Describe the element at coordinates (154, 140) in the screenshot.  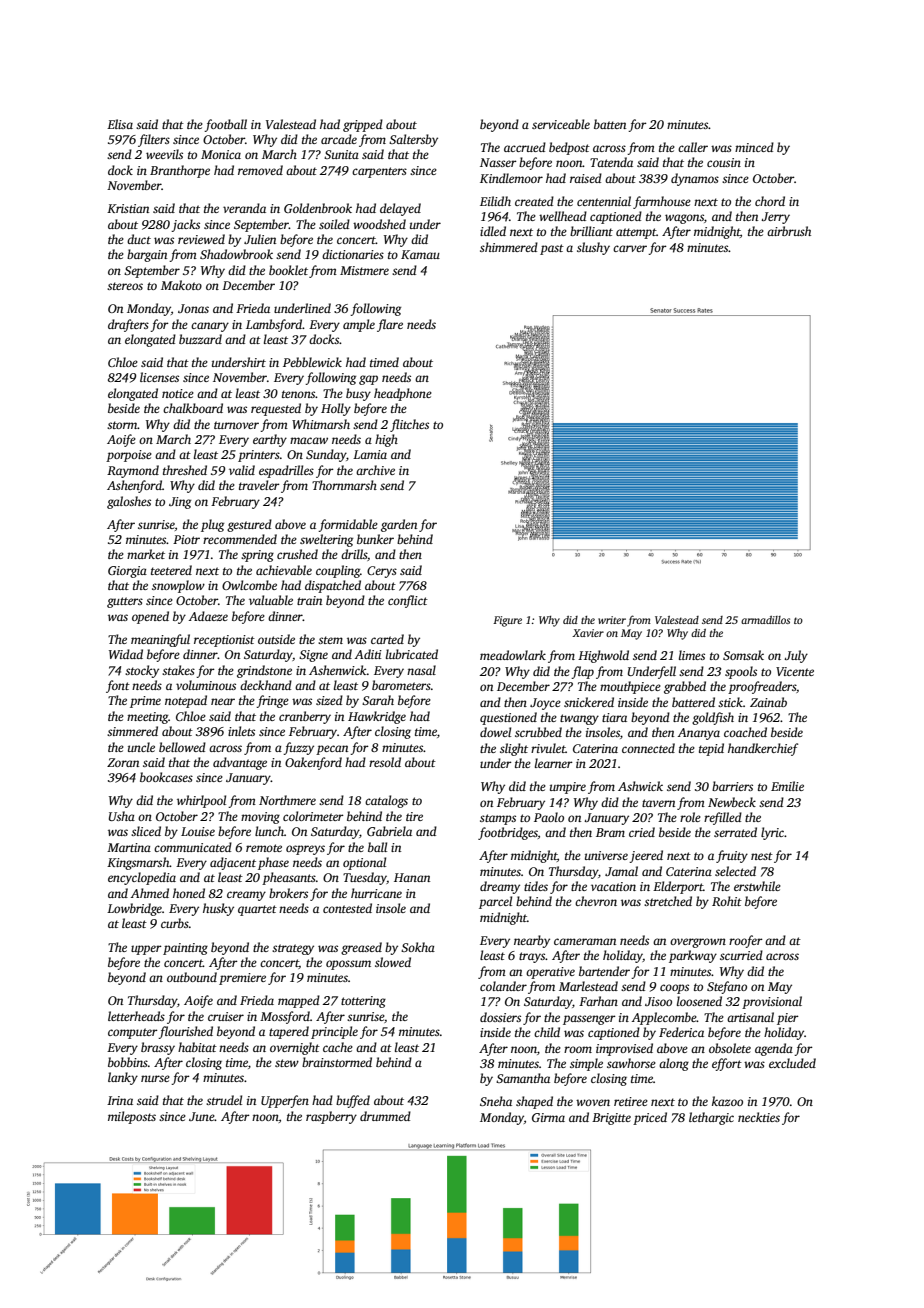
I see `filters` at that location.
